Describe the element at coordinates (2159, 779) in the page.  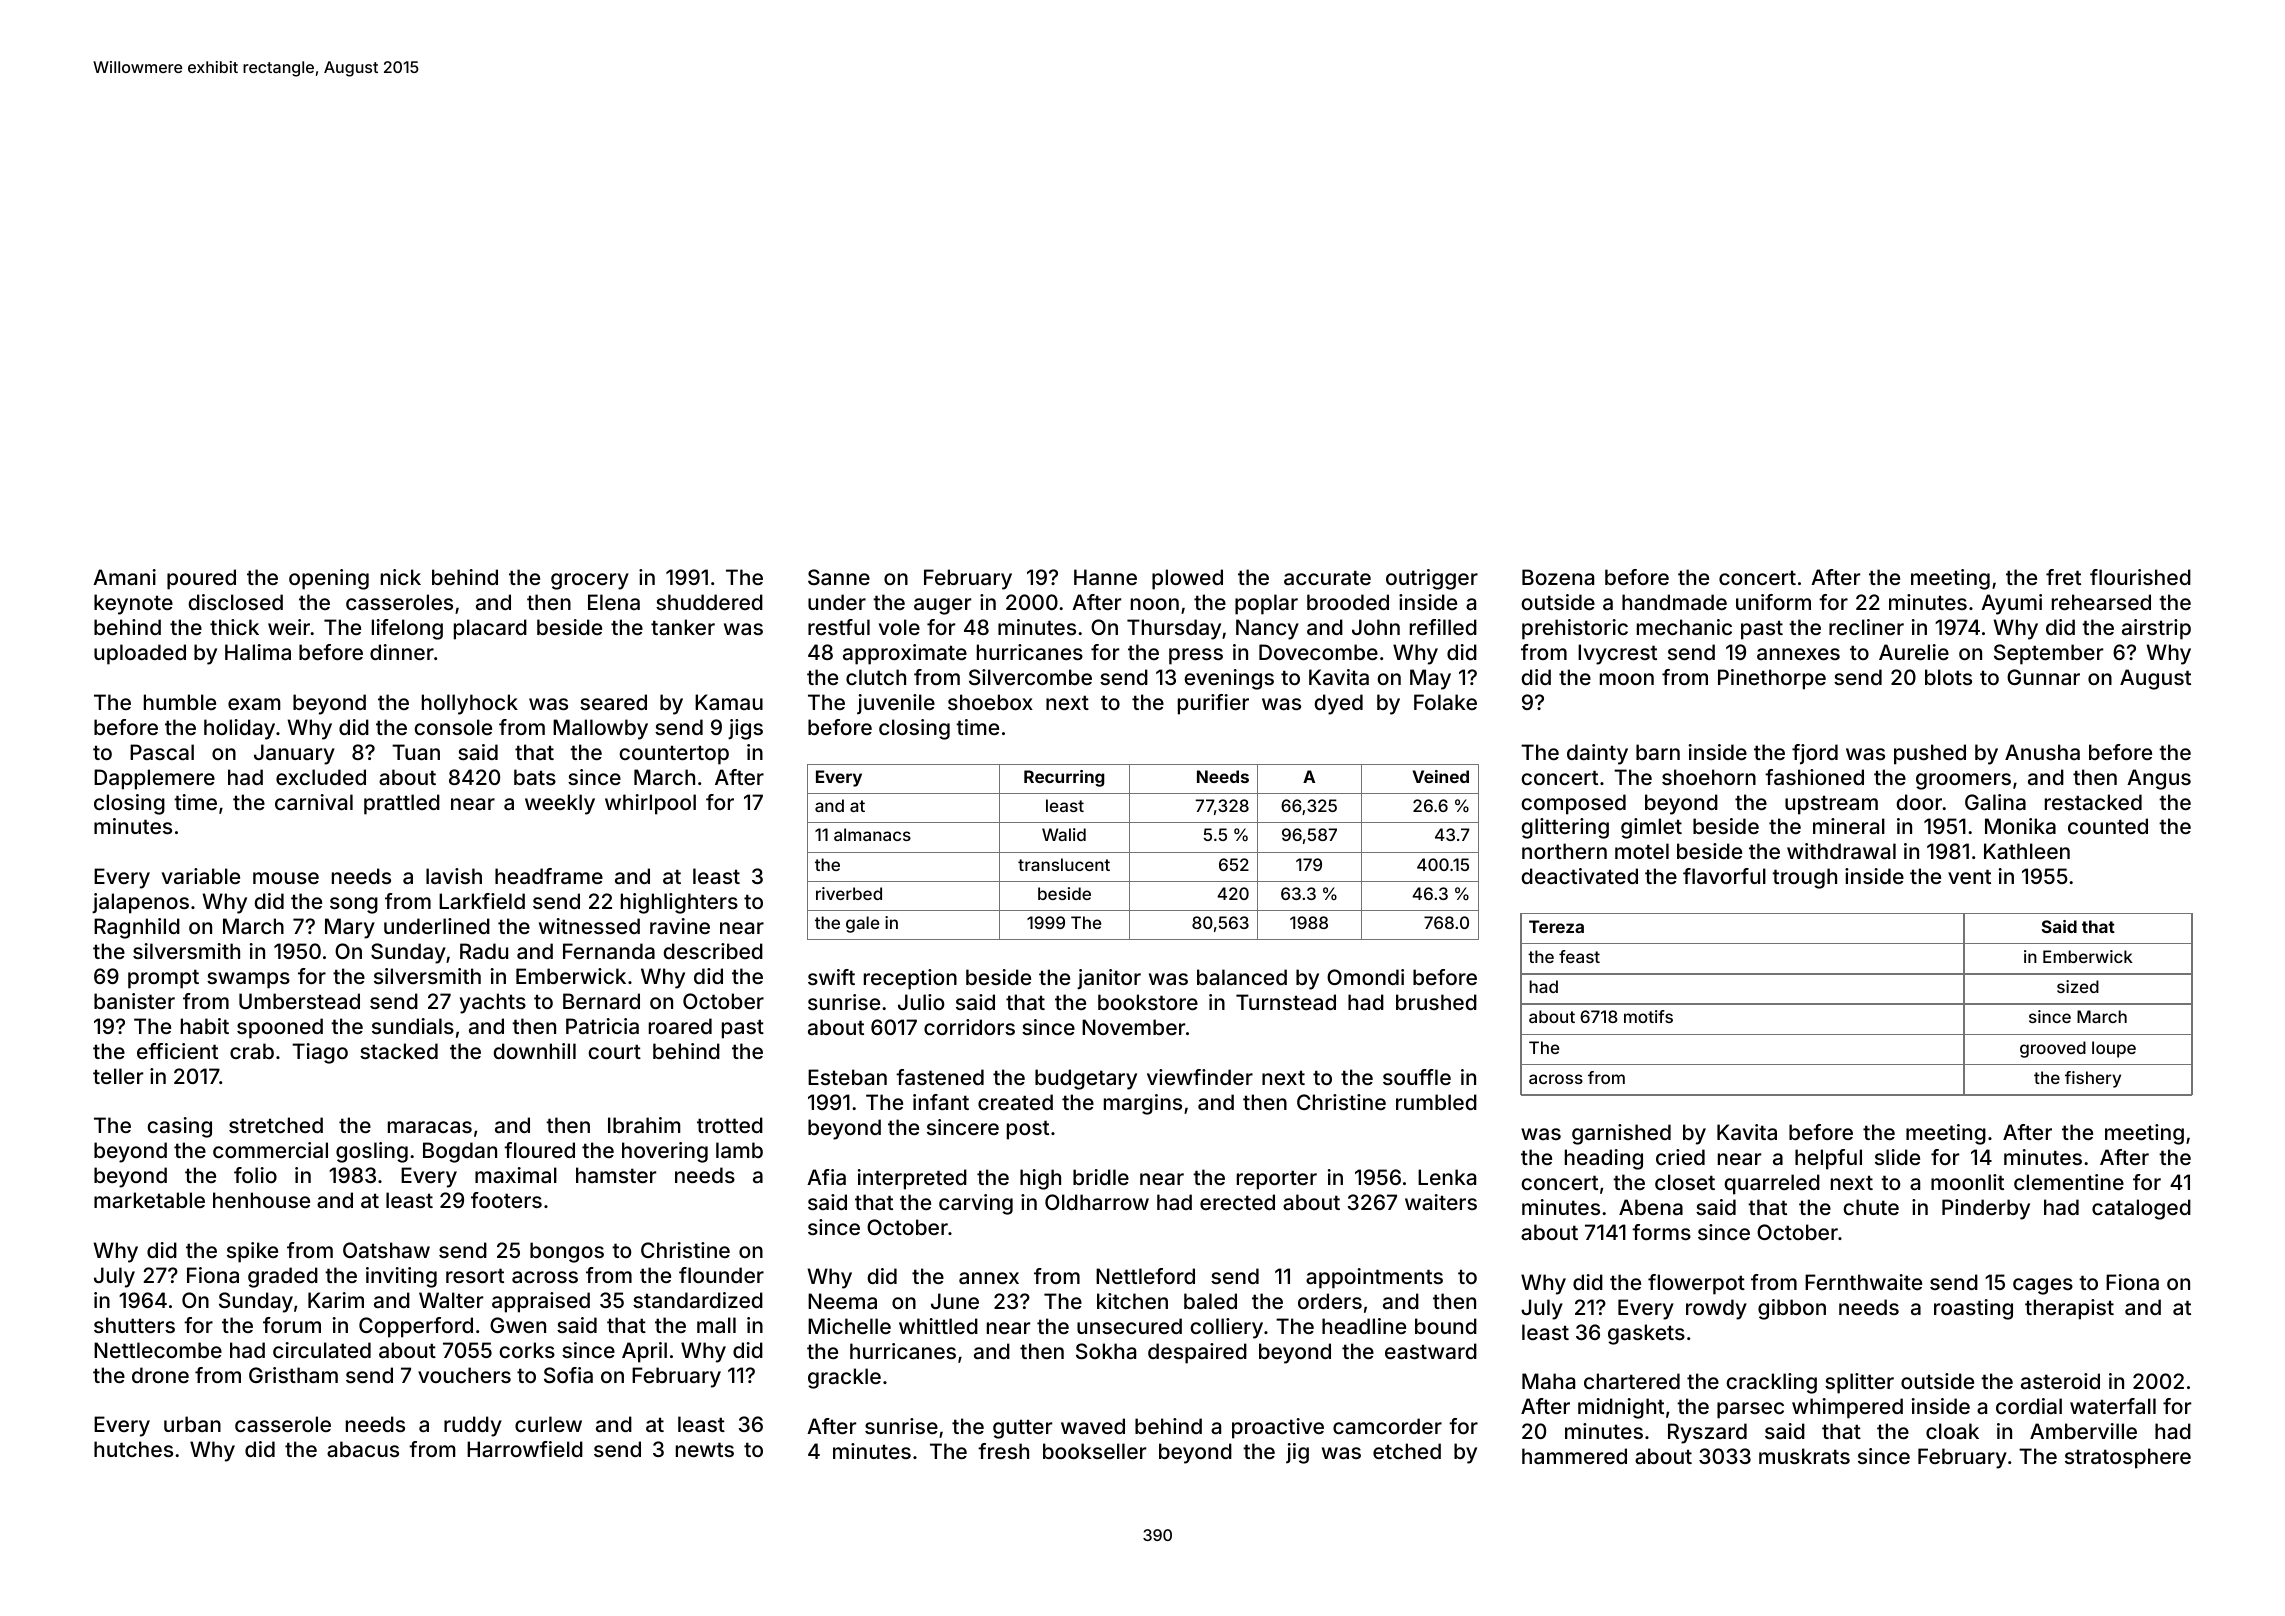
I see `Angus` at that location.
